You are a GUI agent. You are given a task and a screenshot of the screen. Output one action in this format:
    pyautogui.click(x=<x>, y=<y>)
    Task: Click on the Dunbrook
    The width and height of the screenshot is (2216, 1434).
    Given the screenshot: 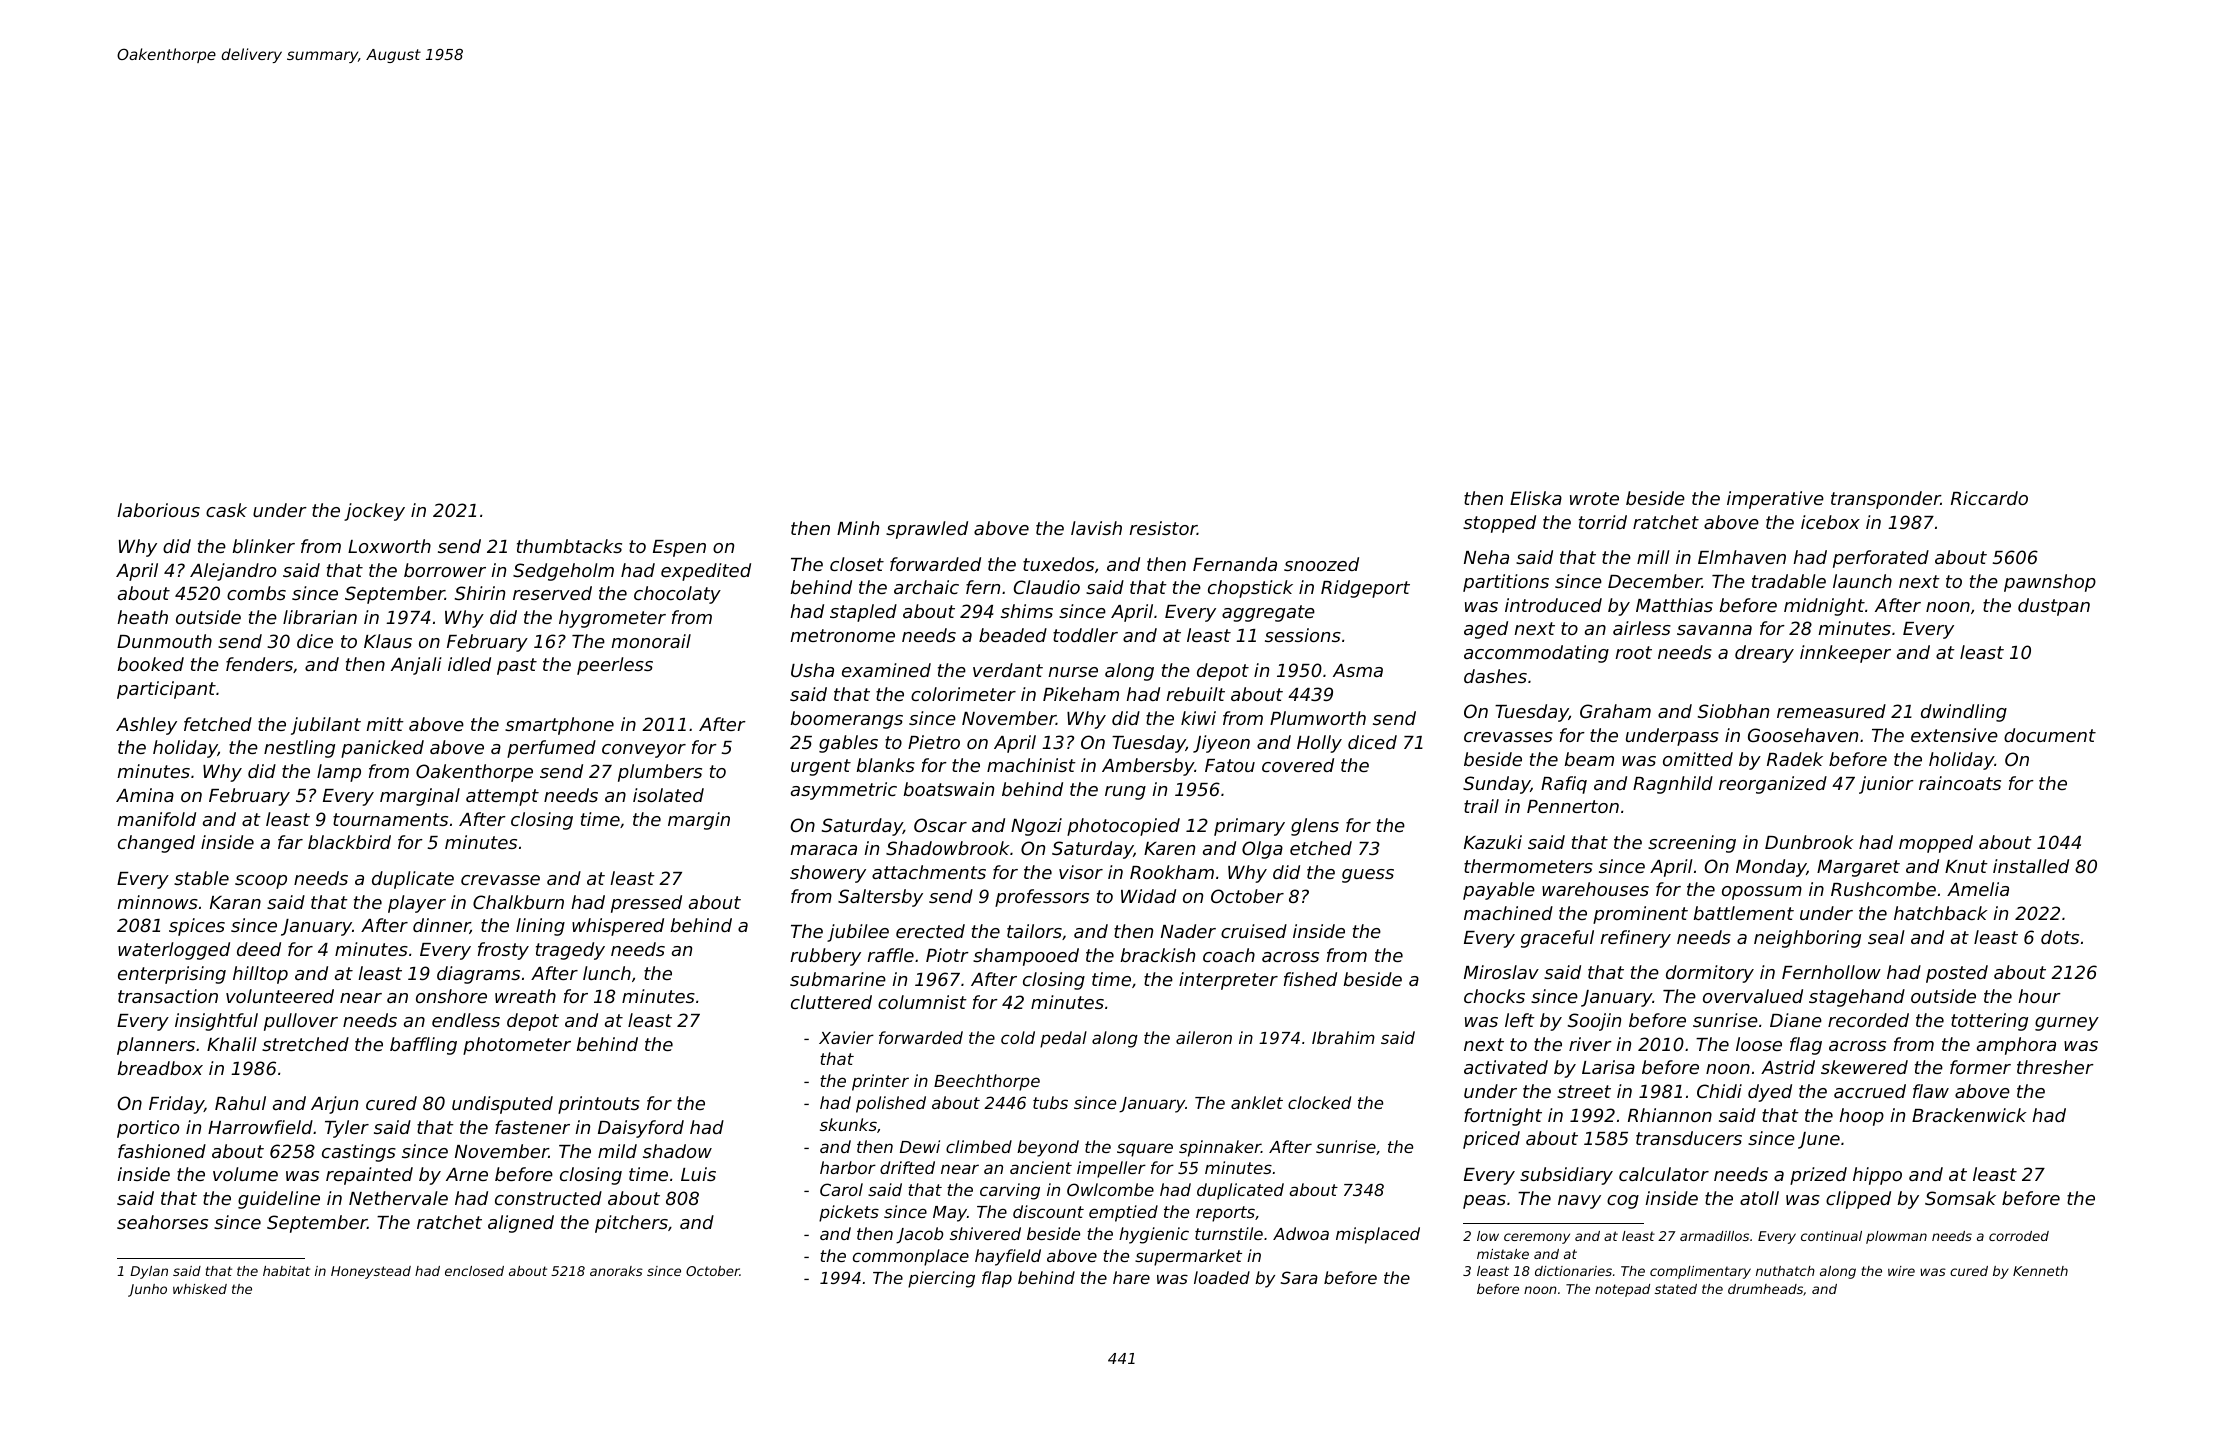 What is the action you would take?
    pyautogui.click(x=1809, y=842)
